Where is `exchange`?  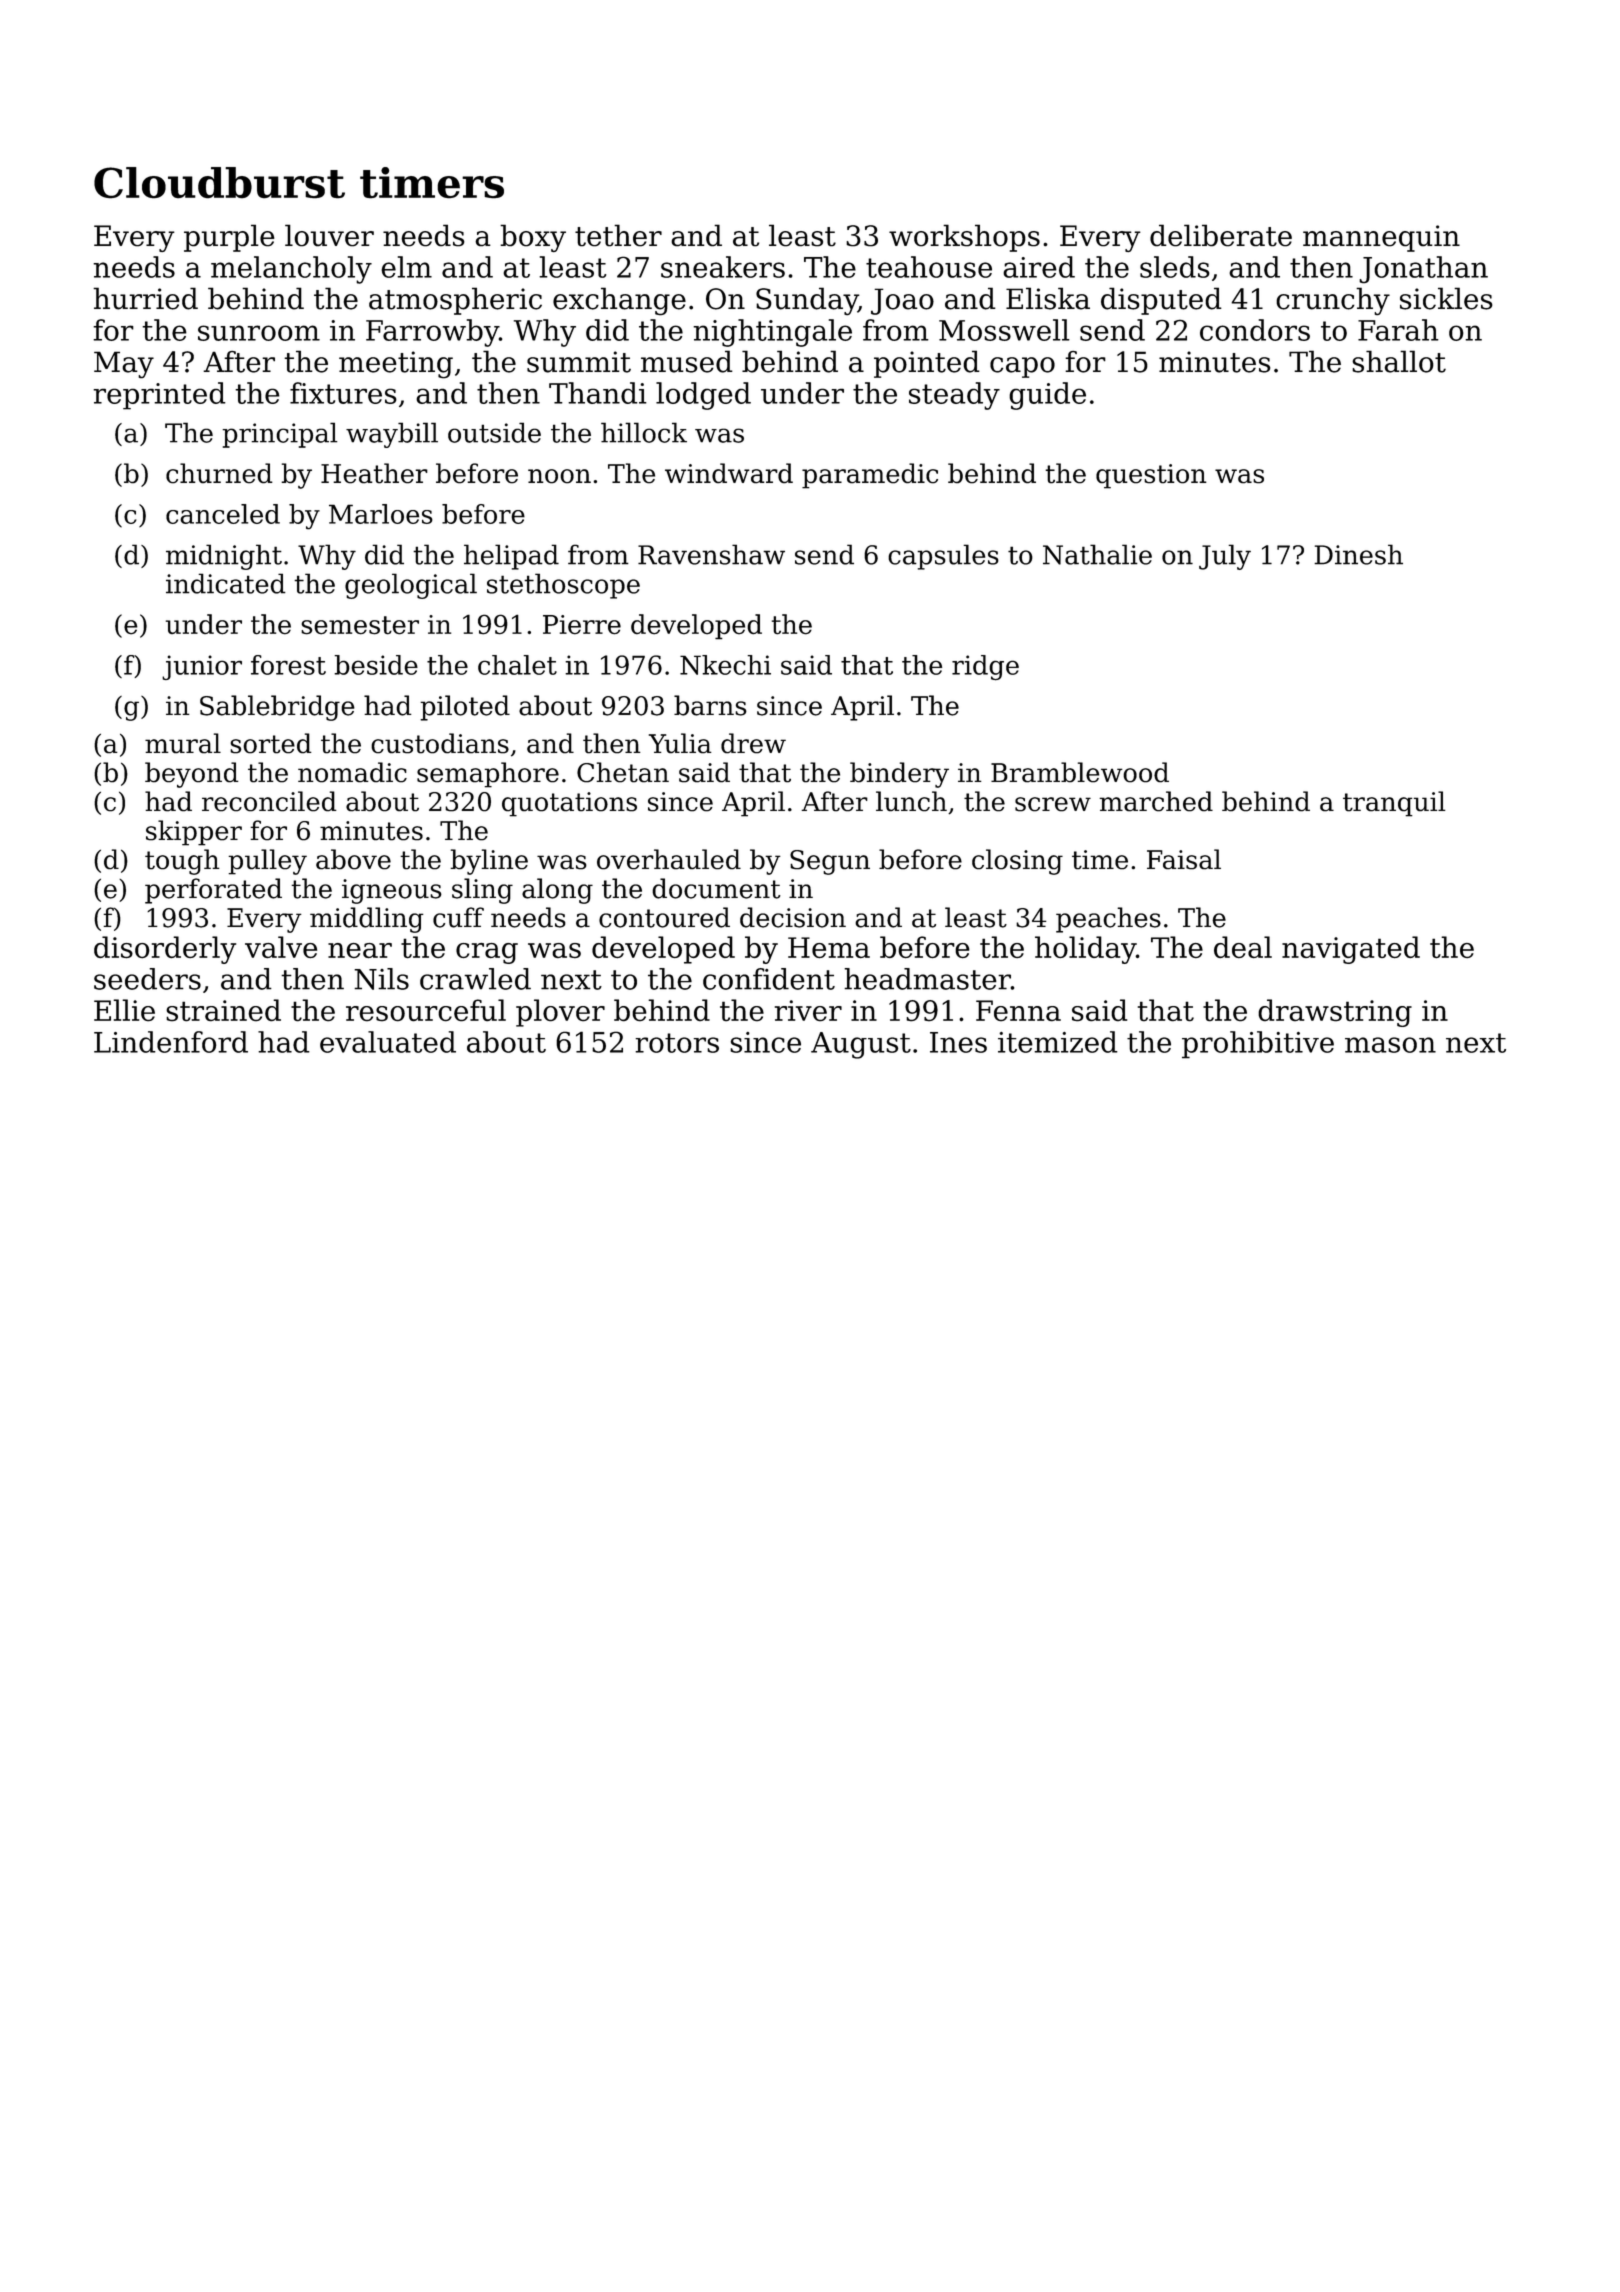 exchange is located at coordinates (619, 301).
